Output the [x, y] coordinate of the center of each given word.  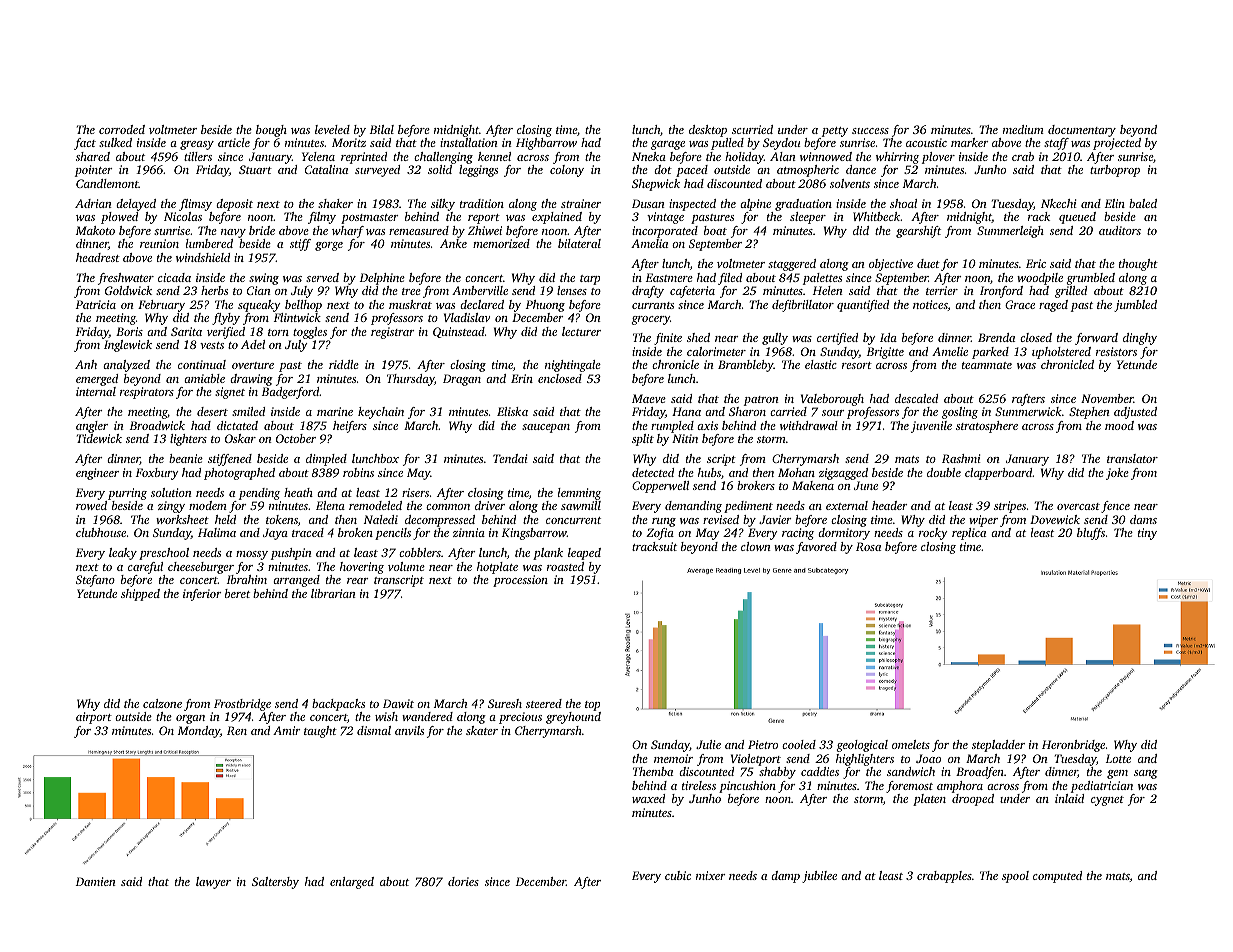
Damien [96, 881]
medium [1023, 129]
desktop [708, 131]
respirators [147, 393]
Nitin [685, 438]
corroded [122, 129]
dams [1143, 519]
